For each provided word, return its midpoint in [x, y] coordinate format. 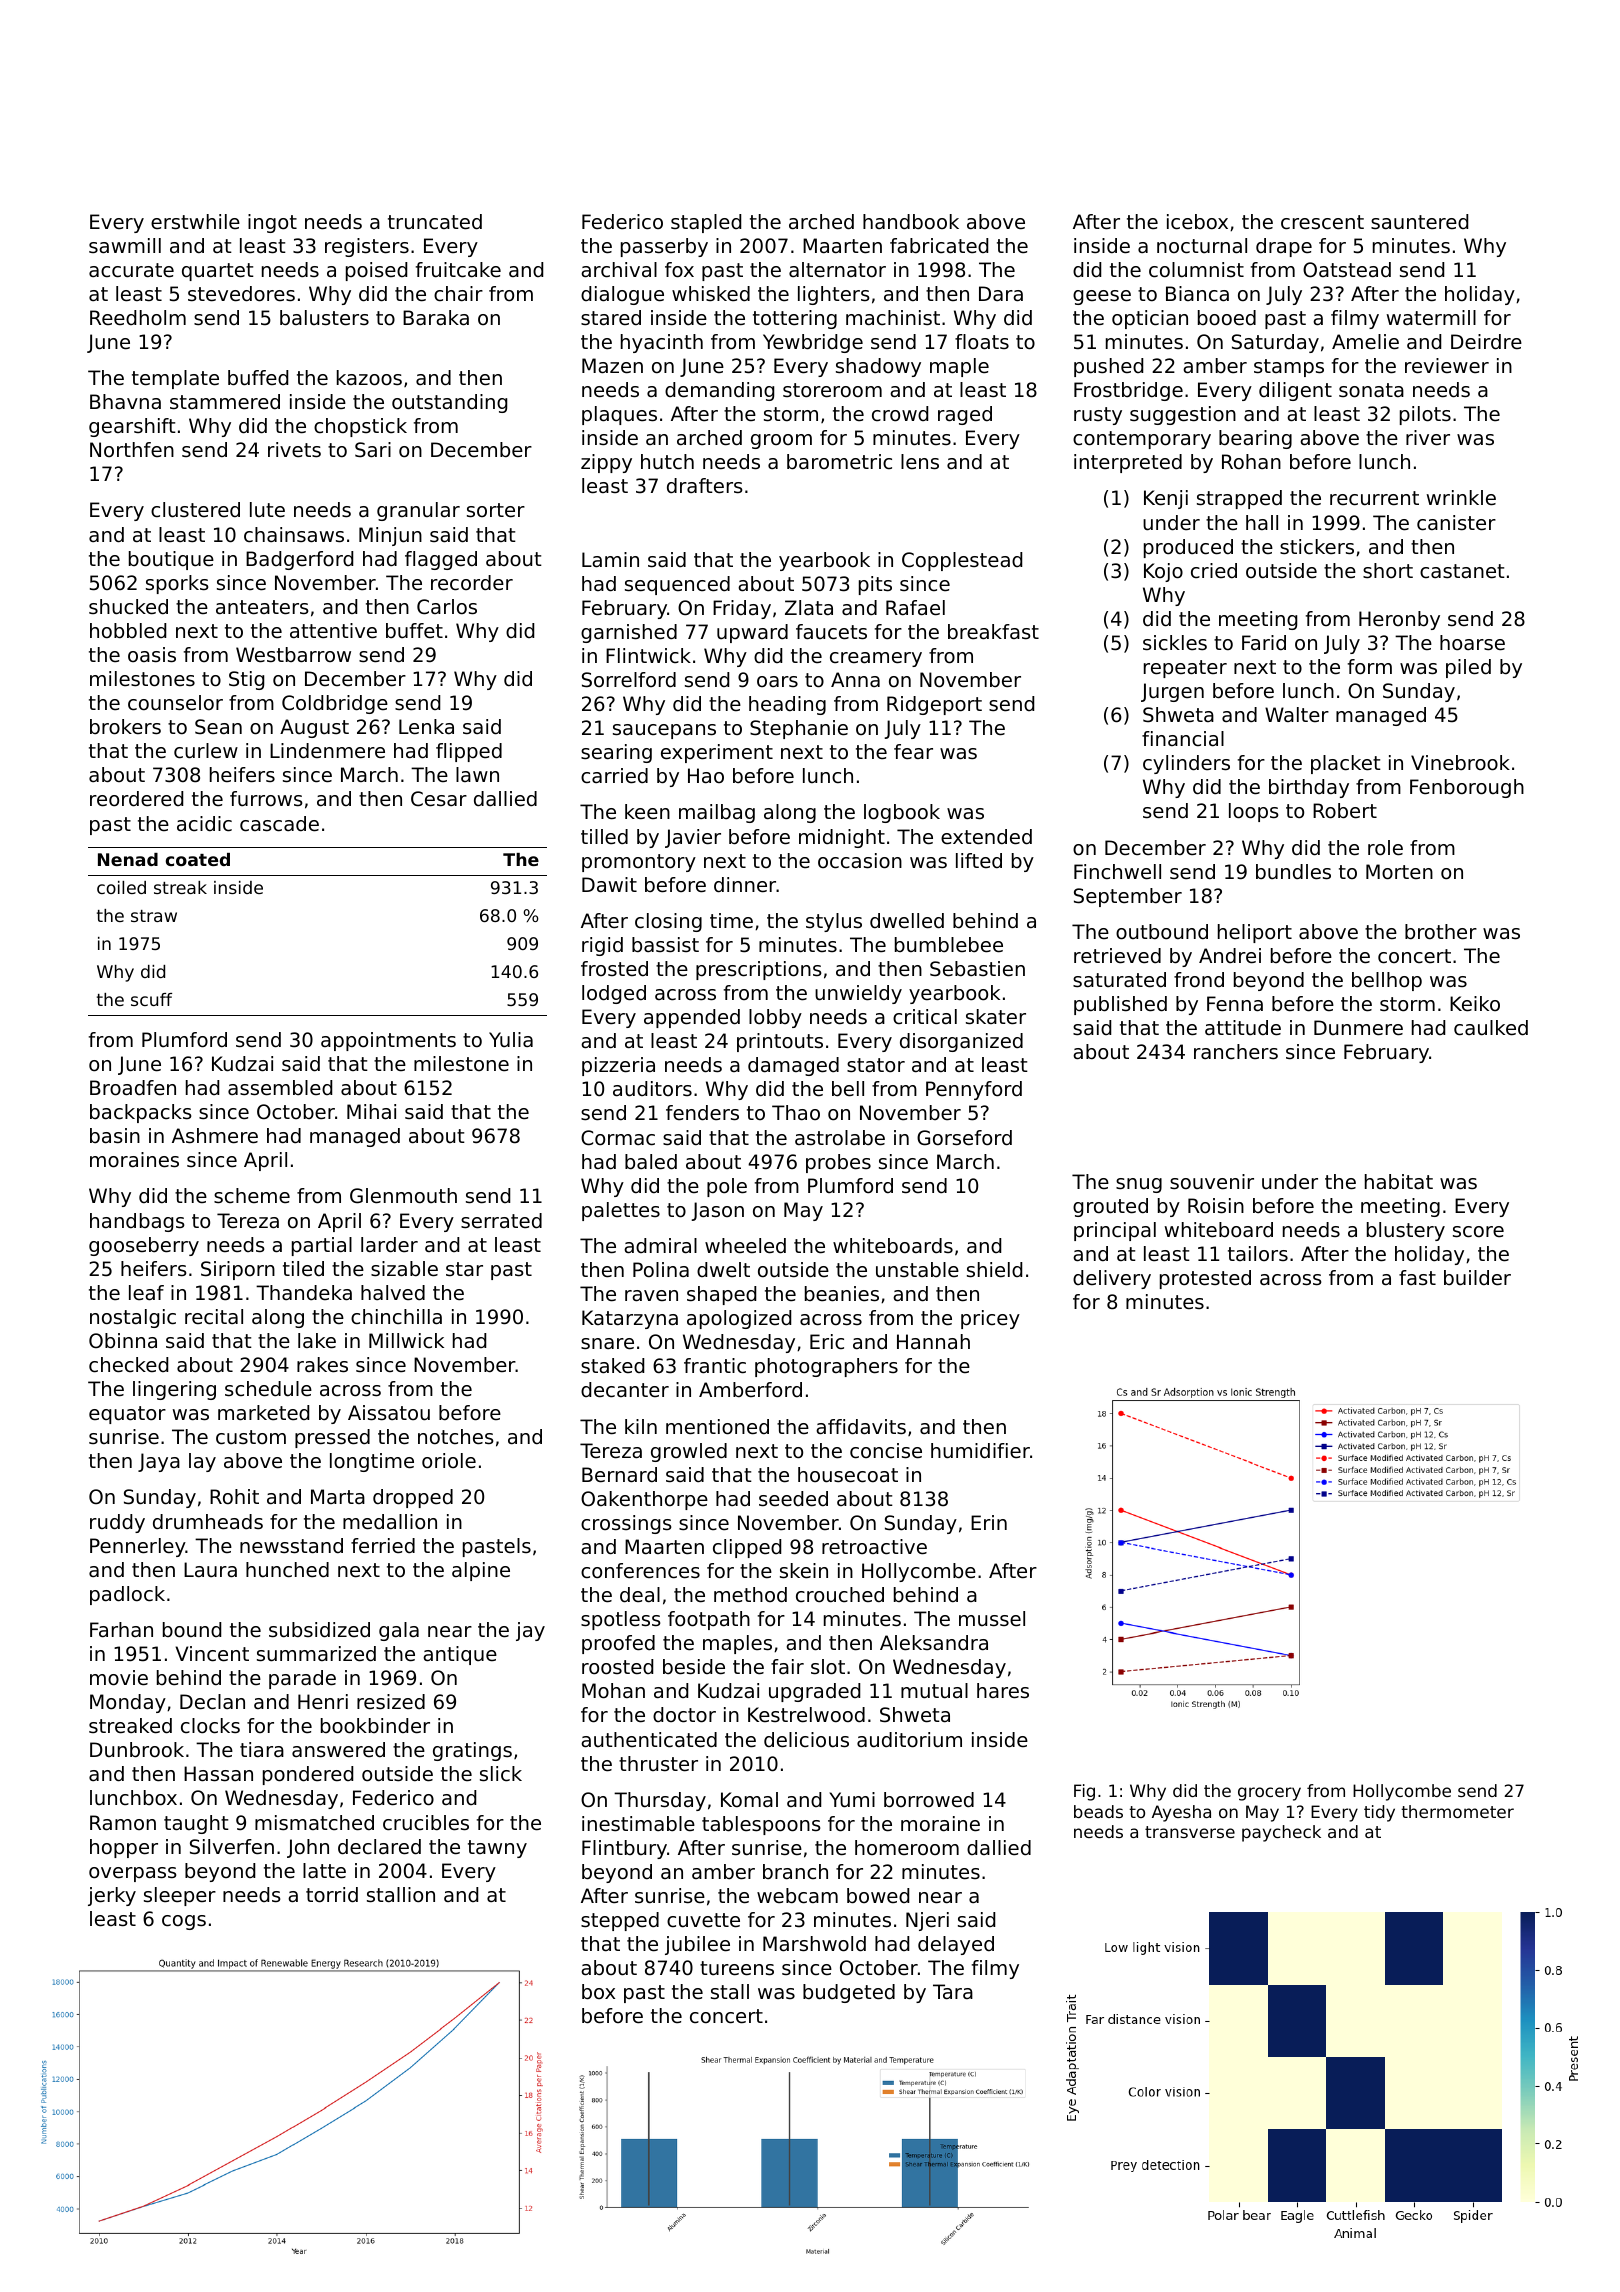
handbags [137, 1222]
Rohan [1251, 462]
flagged [441, 560]
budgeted [849, 1993]
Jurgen [1172, 692]
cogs [184, 1922]
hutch [667, 462]
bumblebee [949, 945]
